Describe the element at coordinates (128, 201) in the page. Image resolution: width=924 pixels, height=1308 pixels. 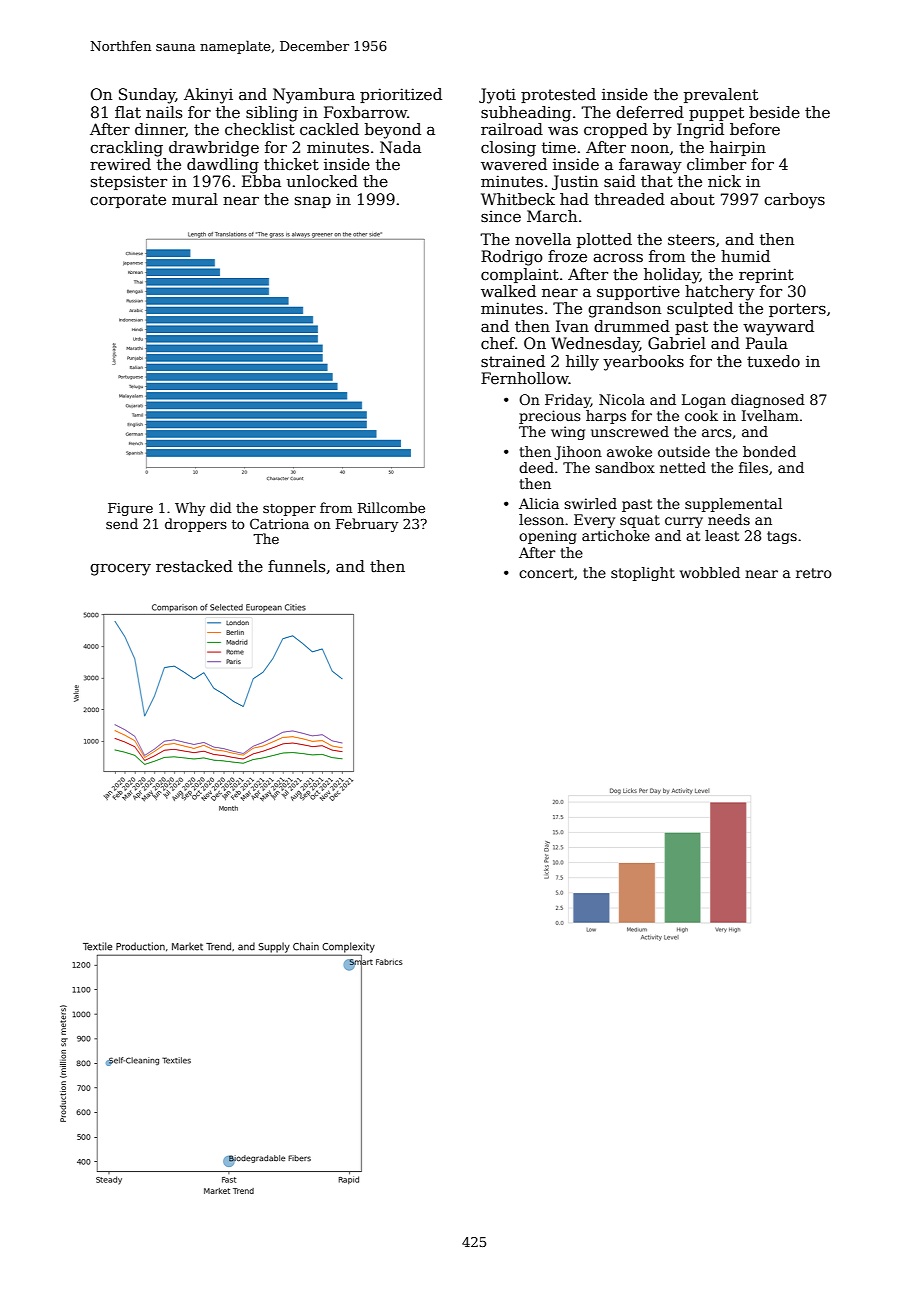
I see `corporate` at that location.
